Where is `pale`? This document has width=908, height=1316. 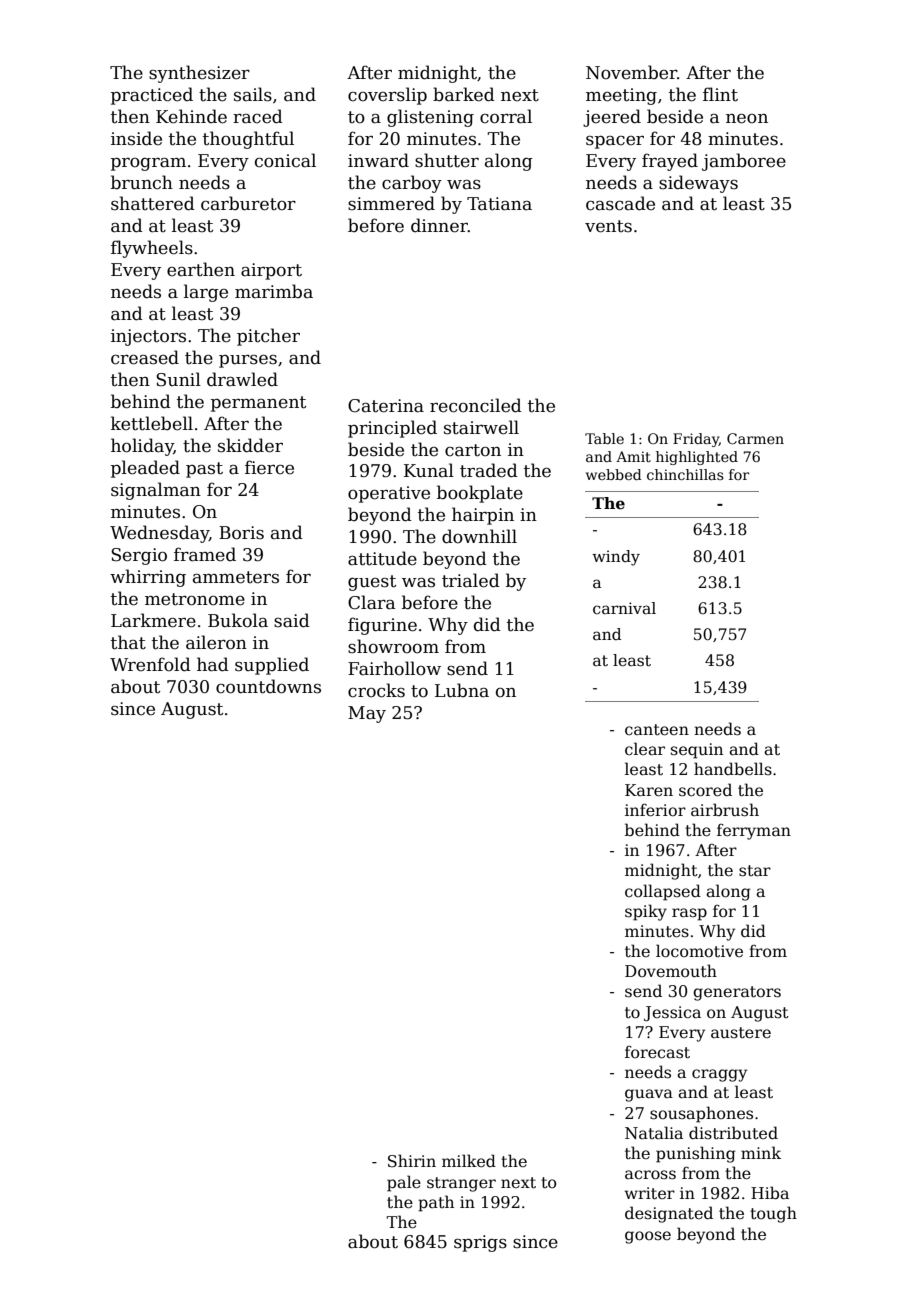 pale is located at coordinates (404, 1183).
